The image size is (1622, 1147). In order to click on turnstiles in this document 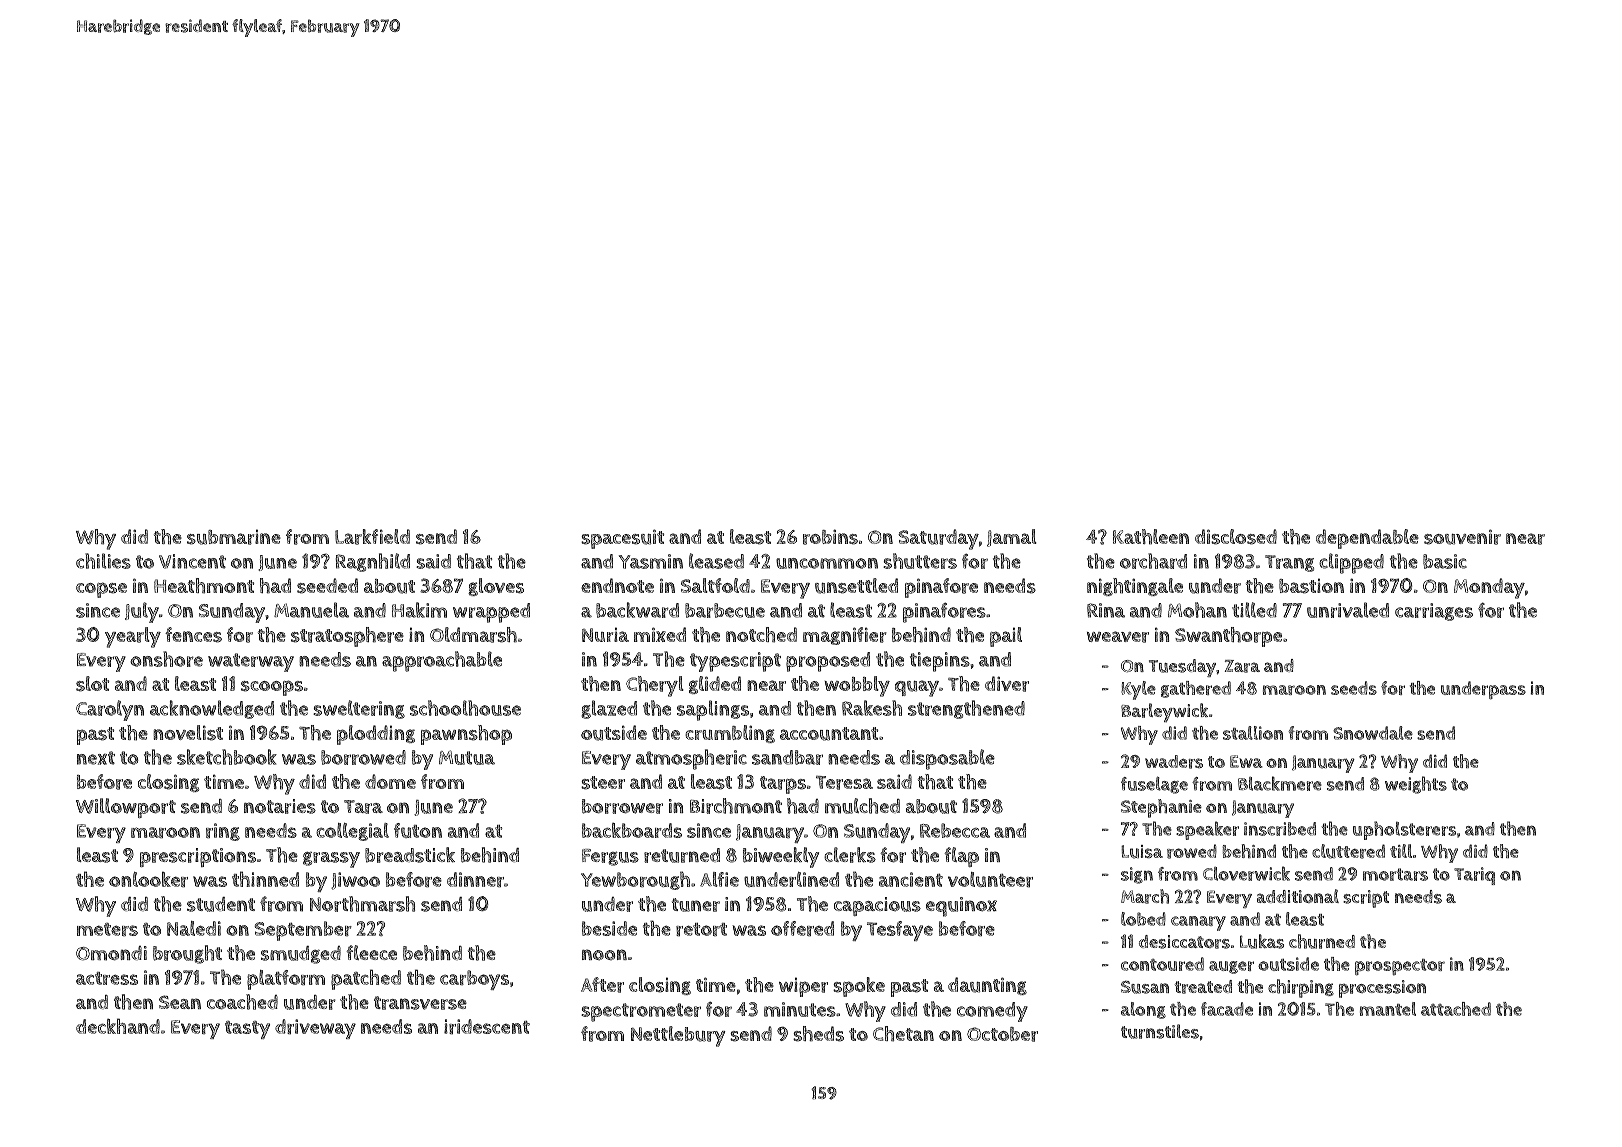, I will do `click(1160, 1031)`.
